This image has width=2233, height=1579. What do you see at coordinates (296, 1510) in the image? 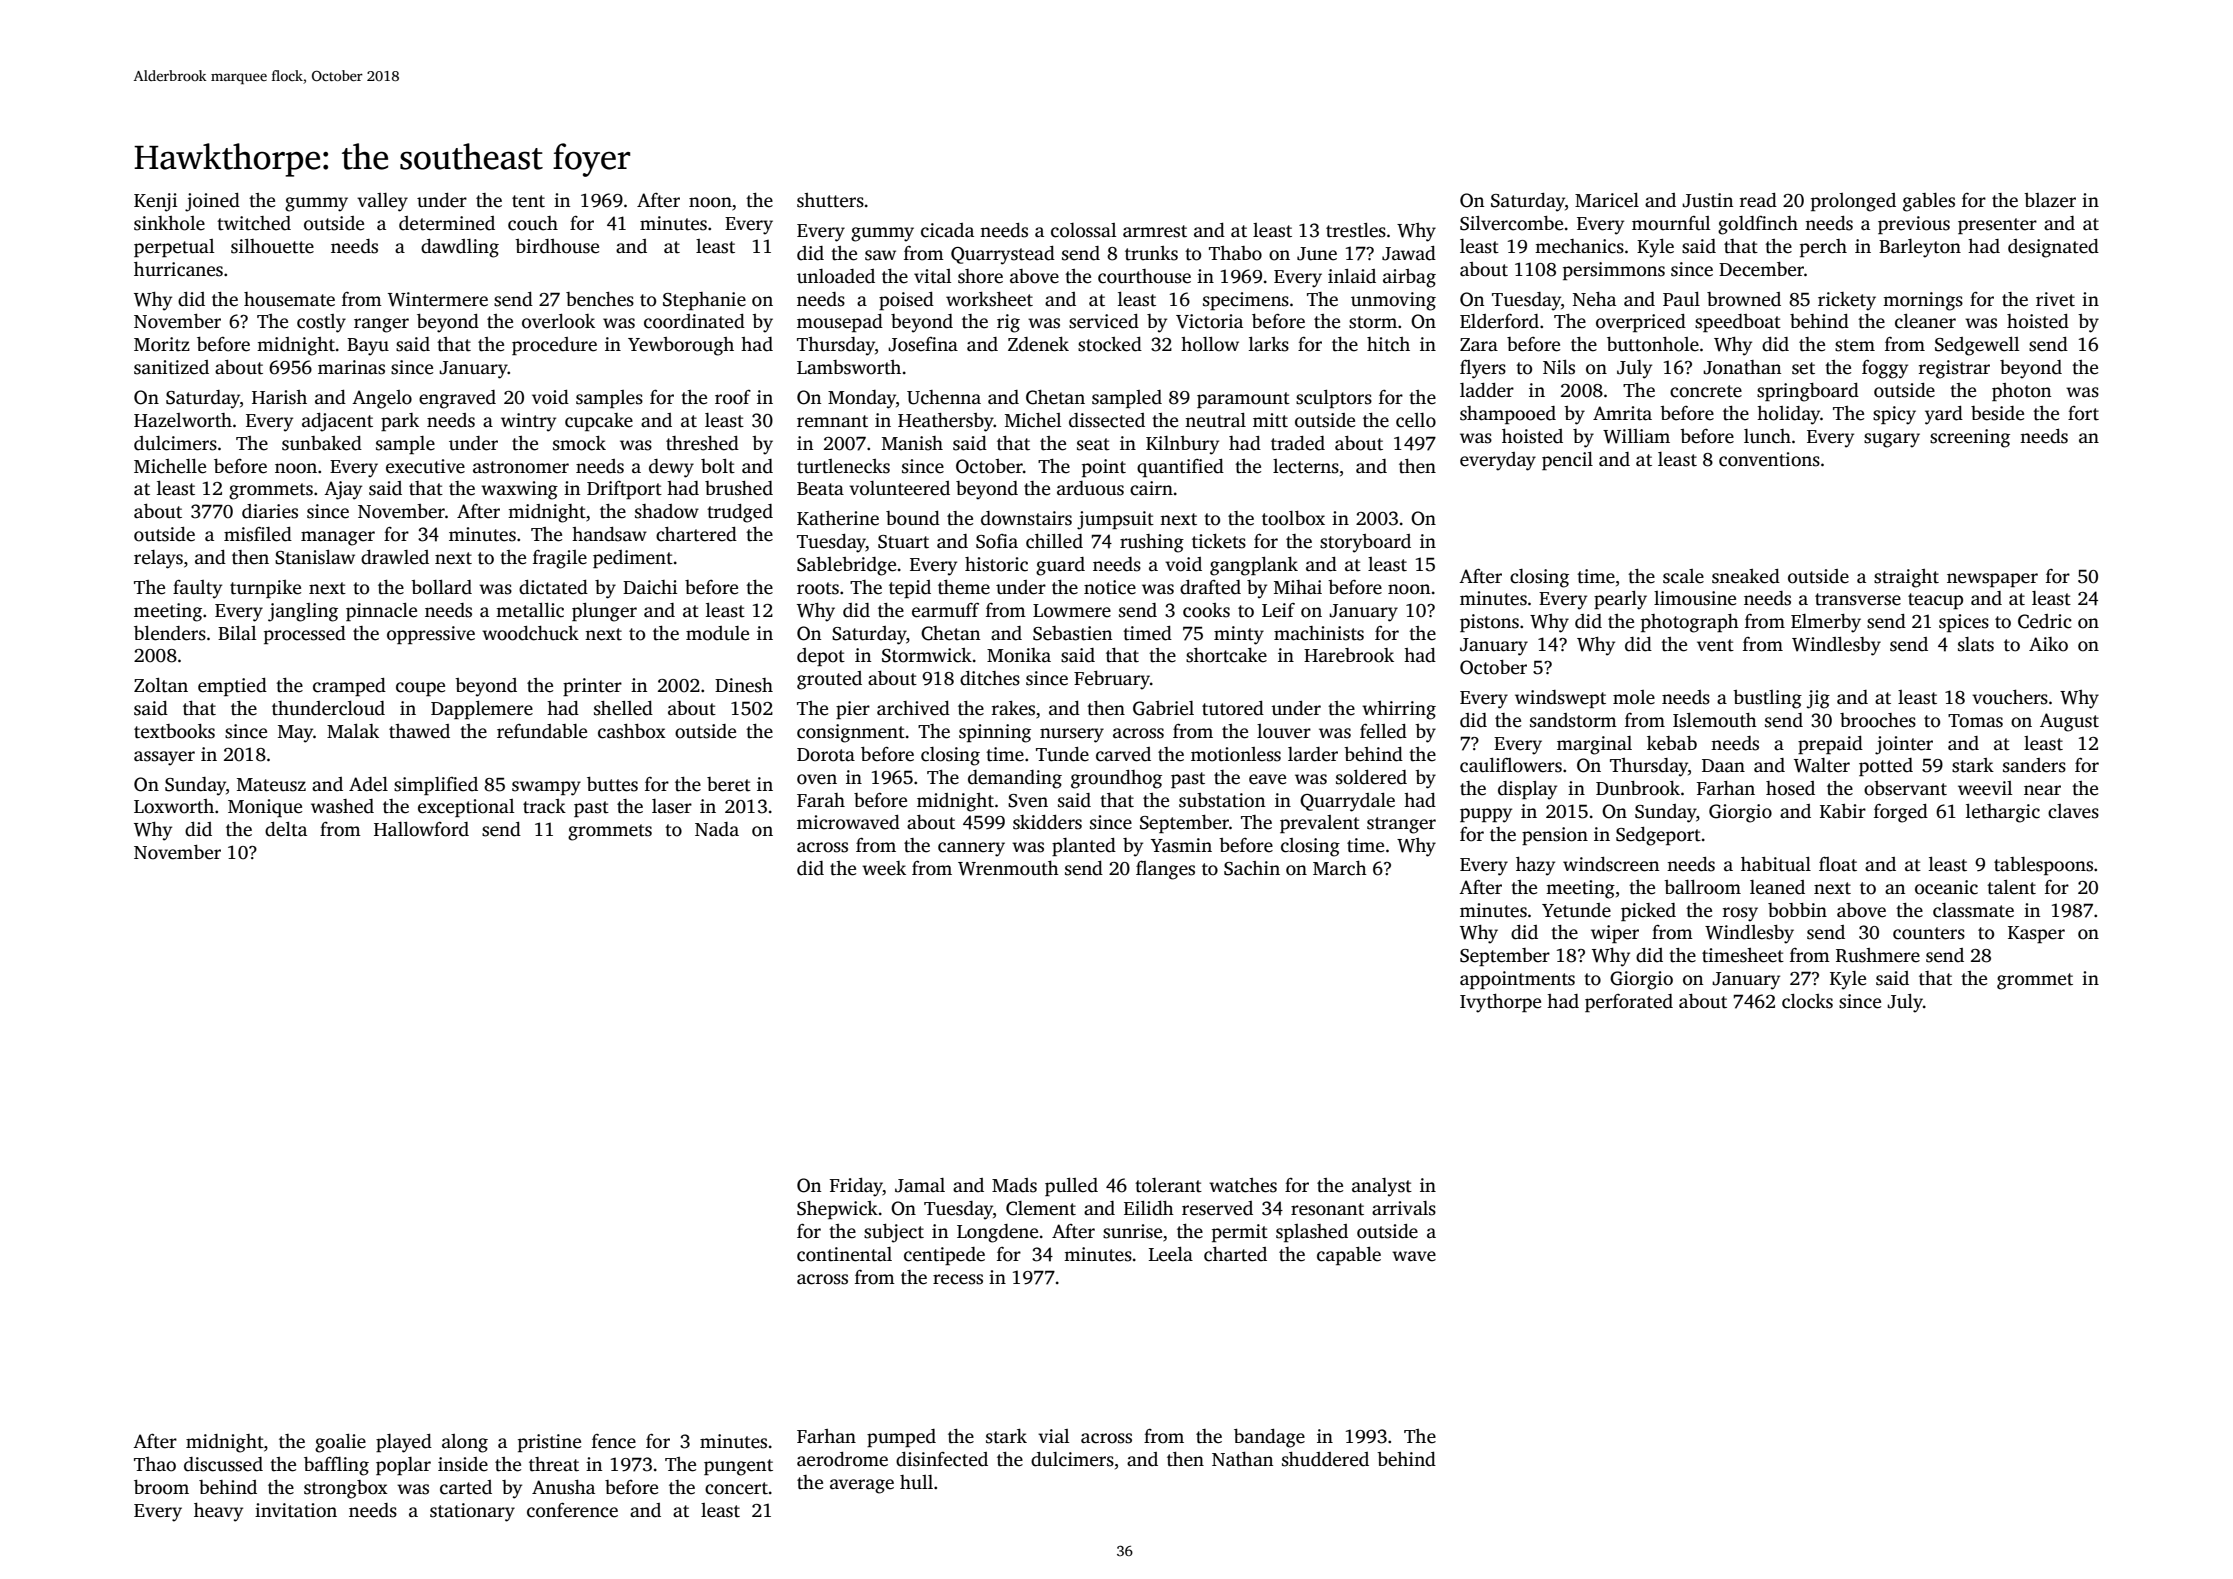
I see `invitation` at bounding box center [296, 1510].
